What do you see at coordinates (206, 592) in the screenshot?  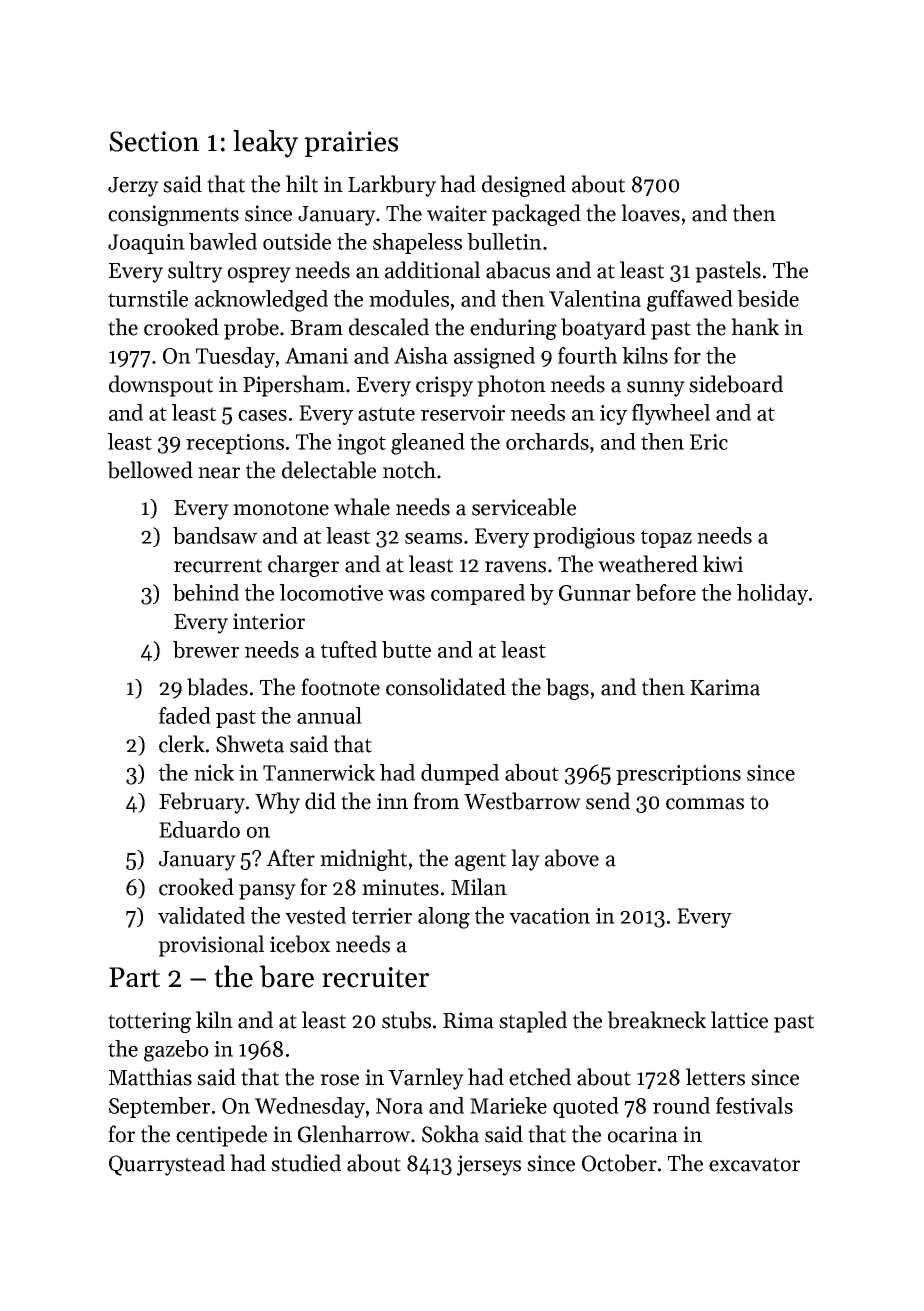 I see `behind` at bounding box center [206, 592].
